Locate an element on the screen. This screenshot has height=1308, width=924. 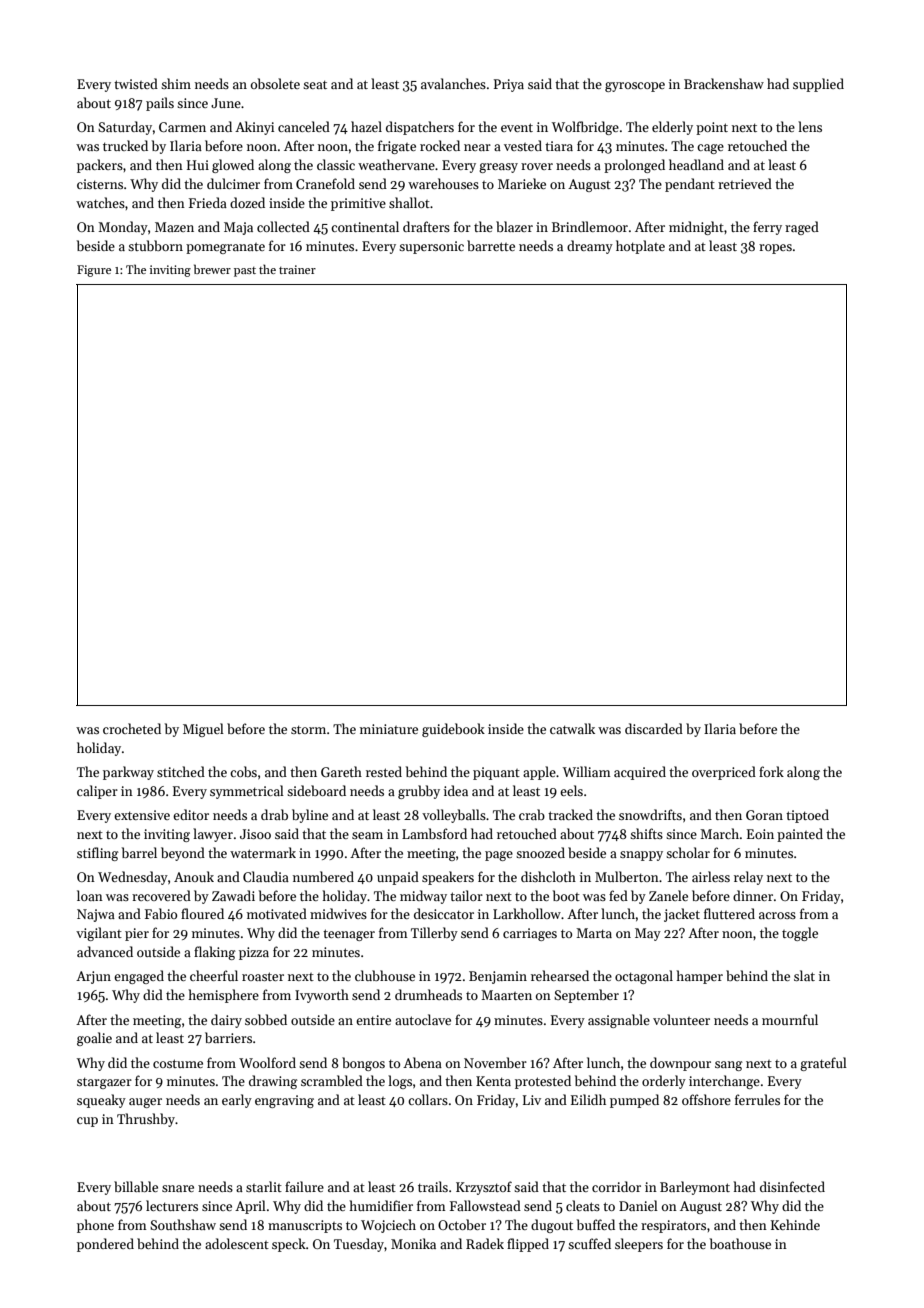
supplied is located at coordinates (818, 85).
